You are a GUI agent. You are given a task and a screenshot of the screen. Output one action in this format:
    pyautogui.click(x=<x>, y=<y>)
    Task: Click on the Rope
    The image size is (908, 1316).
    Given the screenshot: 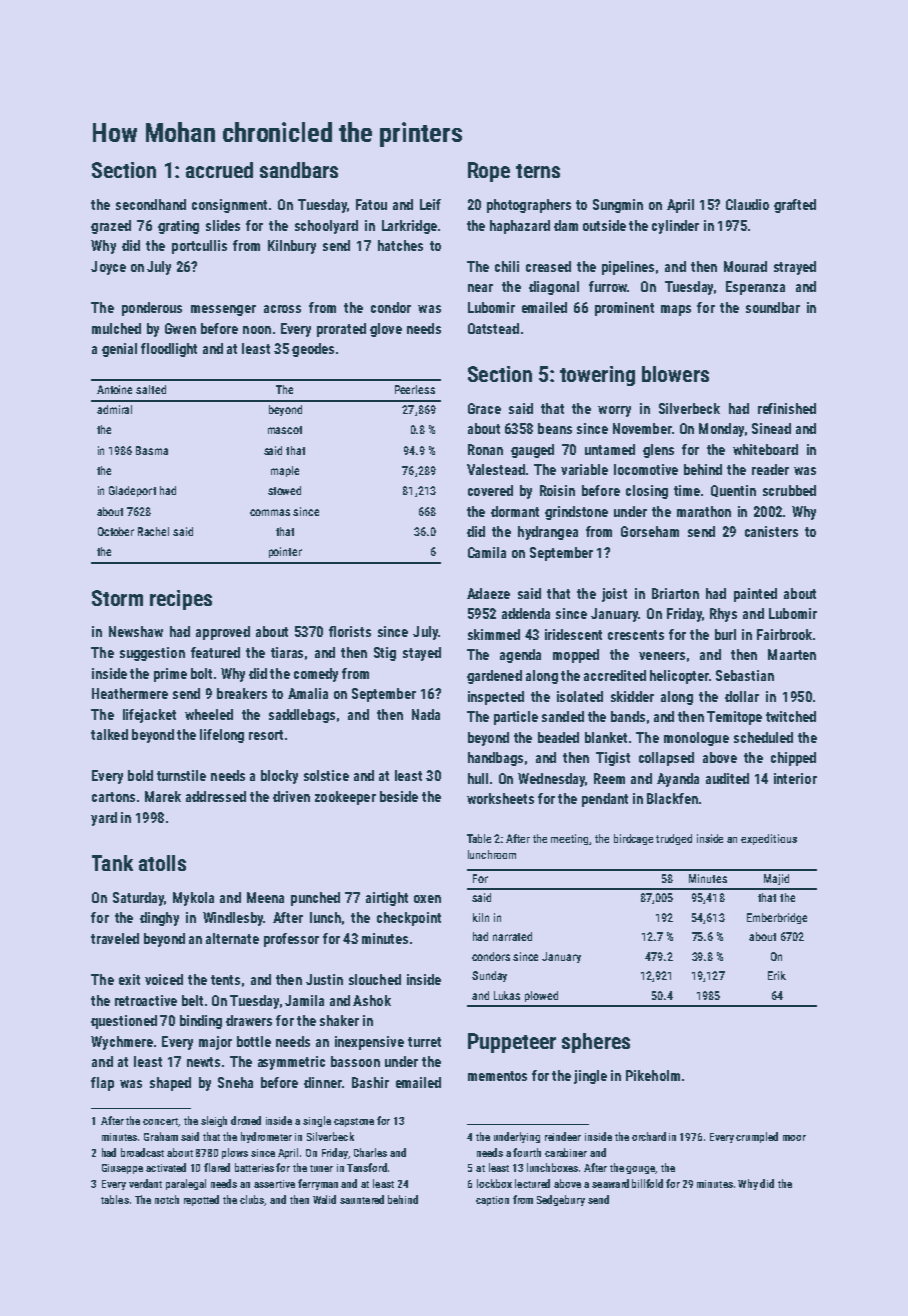 What is the action you would take?
    pyautogui.click(x=489, y=172)
